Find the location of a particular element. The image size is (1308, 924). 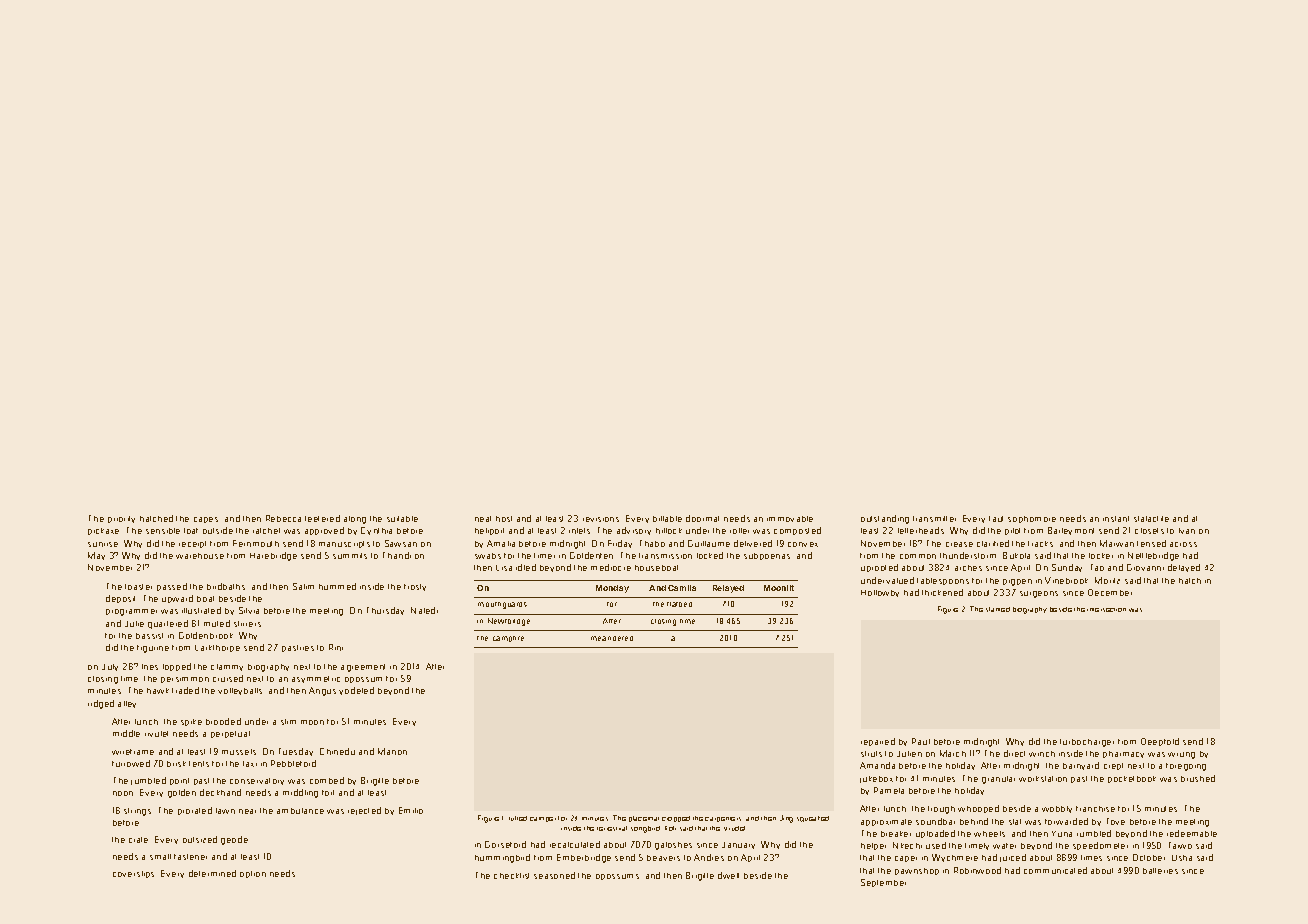

host is located at coordinates (504, 519).
